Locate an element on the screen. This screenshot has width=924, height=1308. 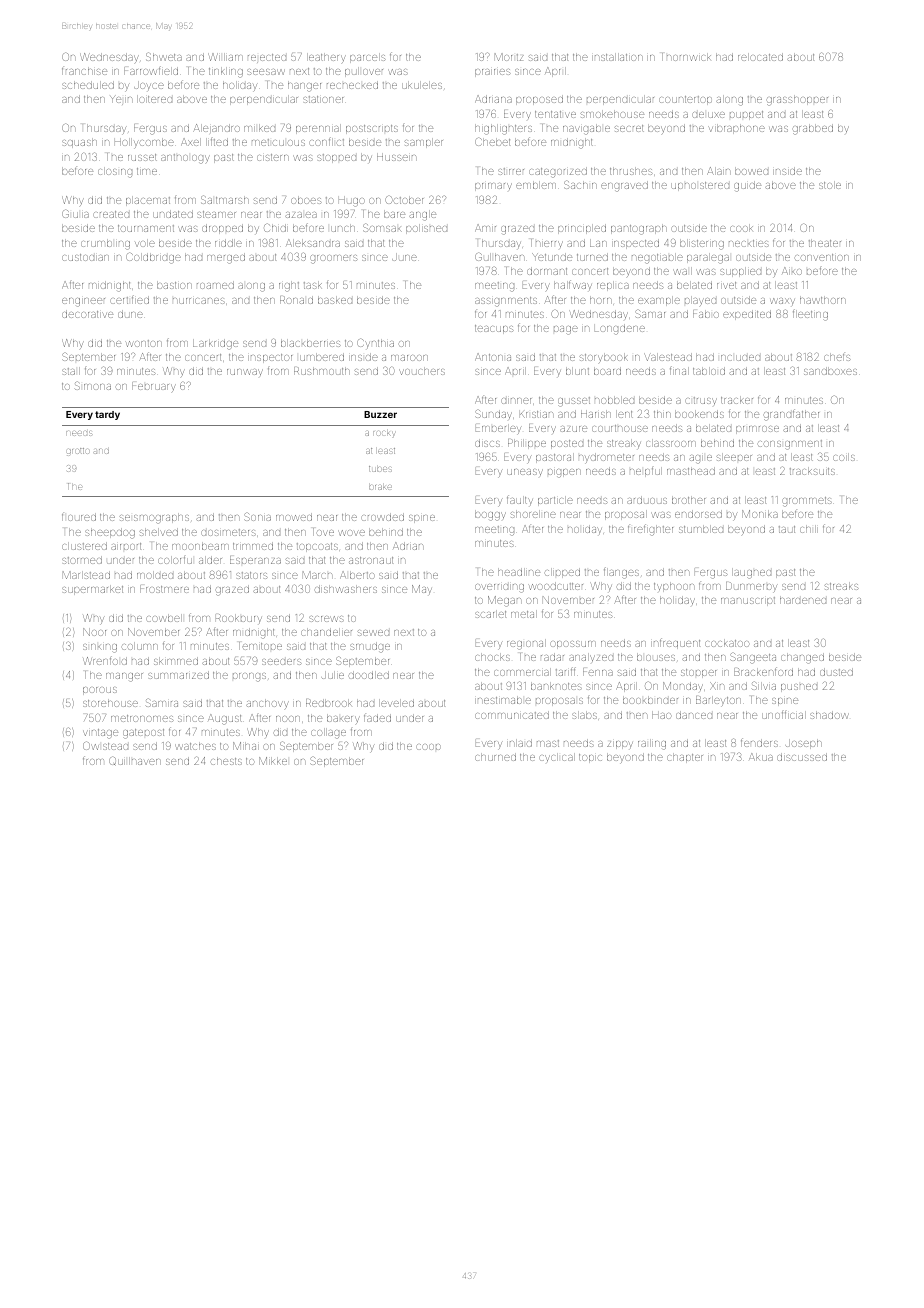
Shweta is located at coordinates (164, 56).
